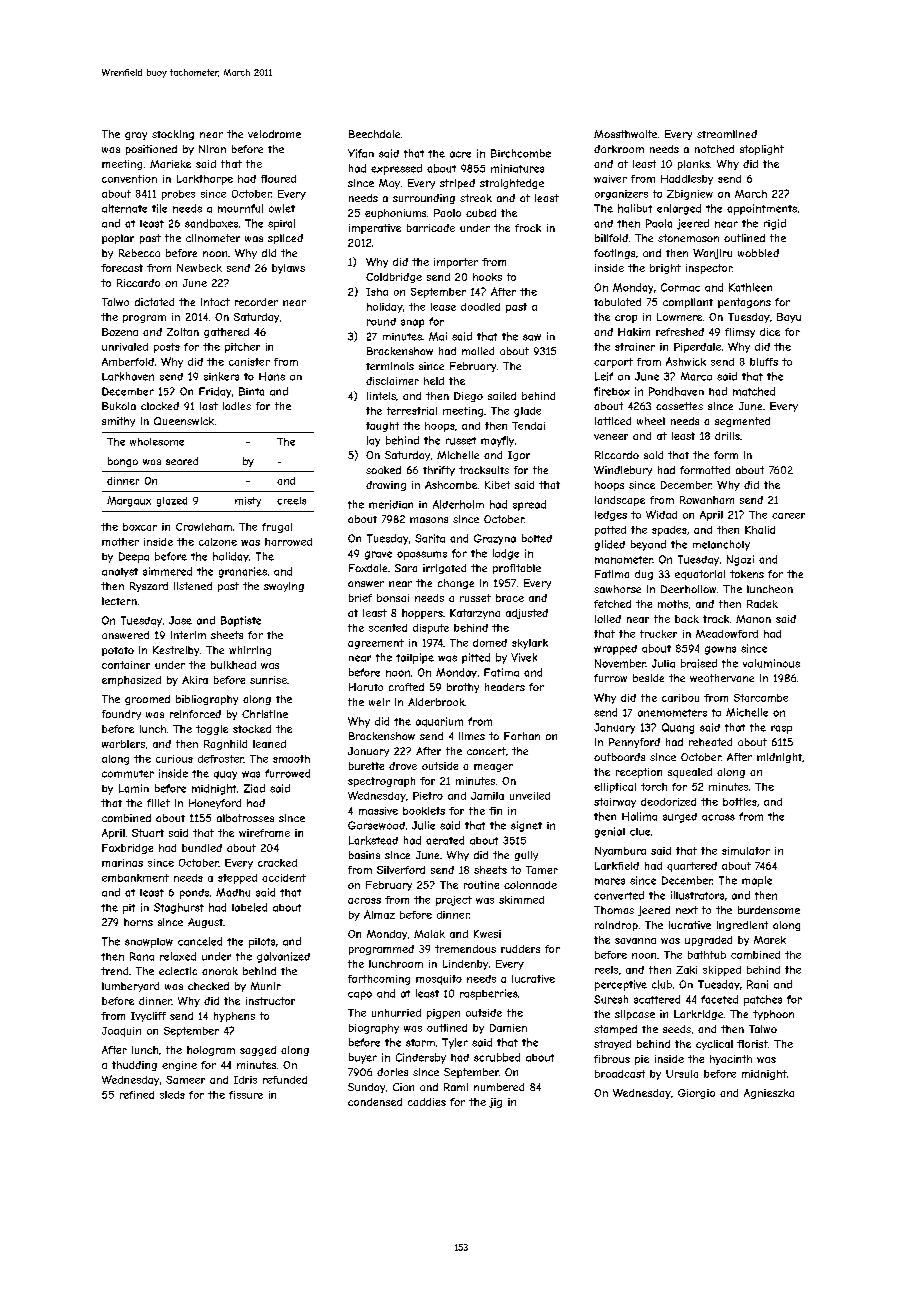  Describe the element at coordinates (412, 323) in the page. I see `snap` at that location.
